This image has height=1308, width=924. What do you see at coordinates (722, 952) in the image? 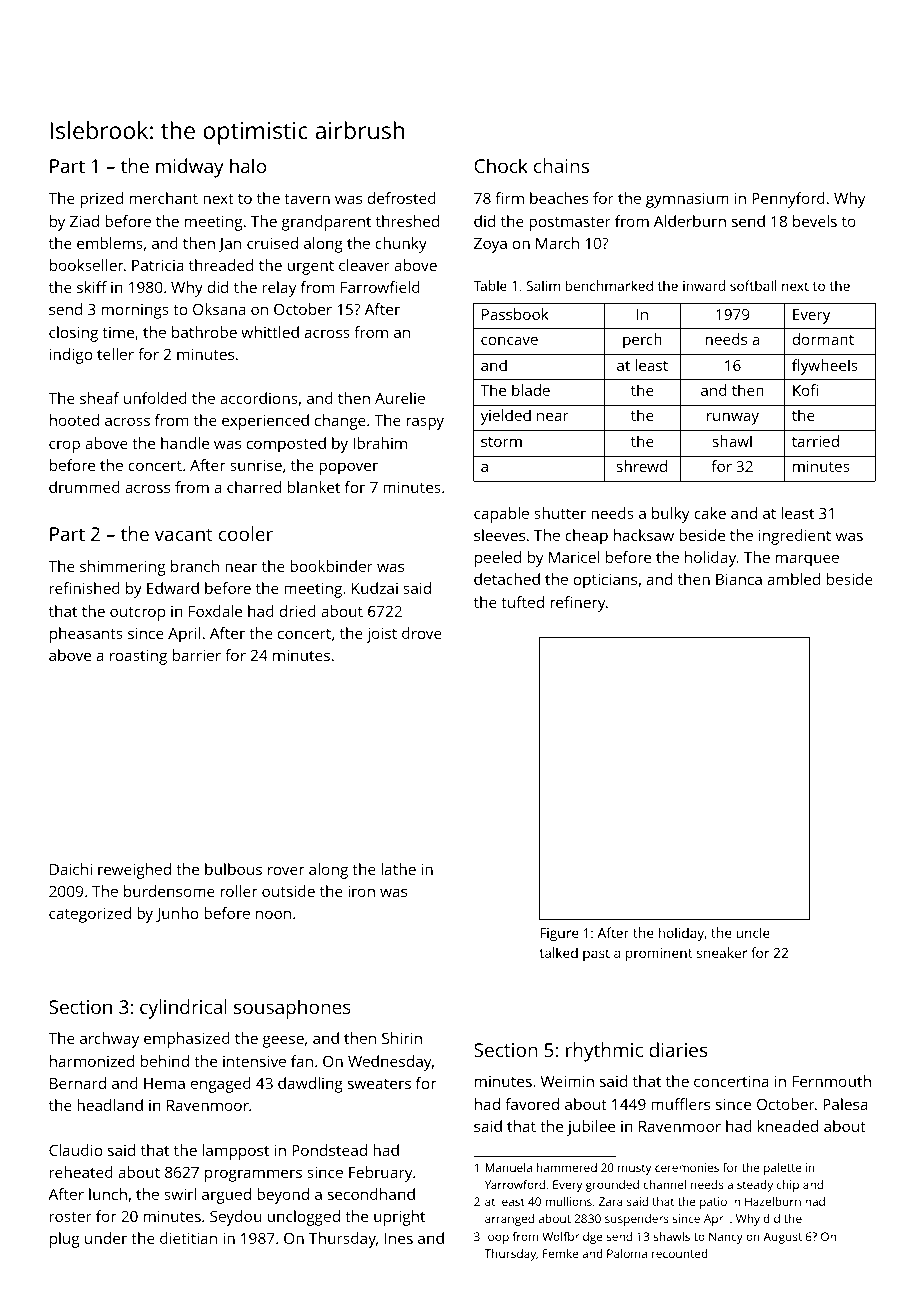
I see `sneaker` at bounding box center [722, 952].
